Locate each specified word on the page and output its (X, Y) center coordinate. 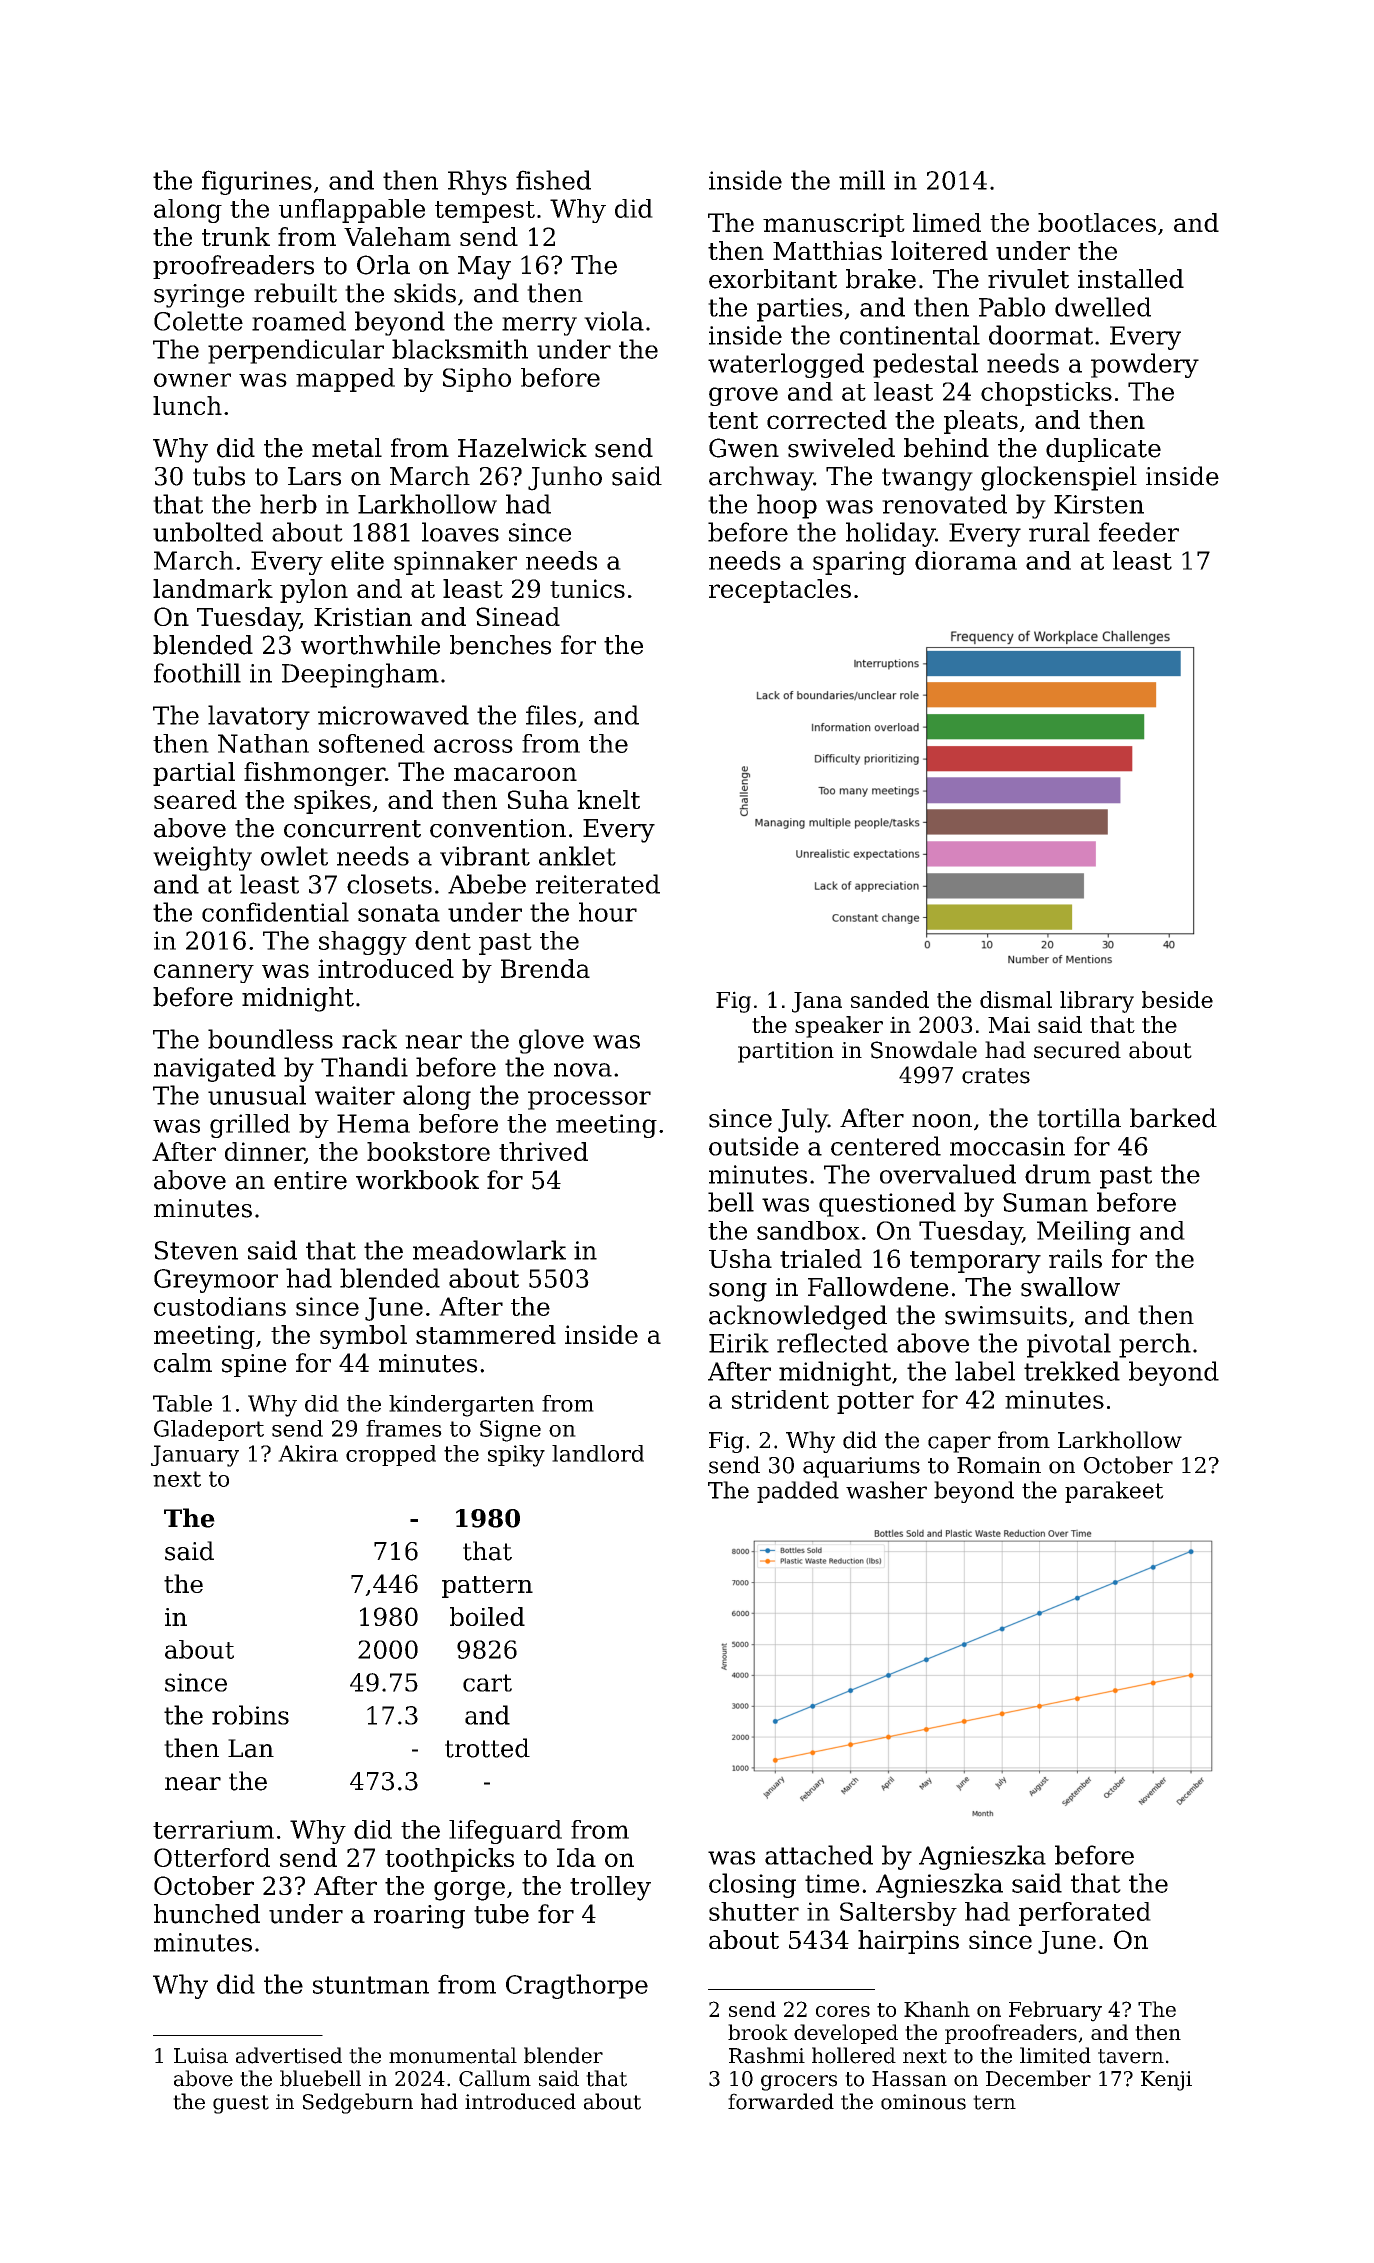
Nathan (263, 743)
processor (589, 1100)
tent (733, 420)
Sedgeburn (358, 2103)
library (1097, 1002)
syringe (199, 296)
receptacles (780, 591)
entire (310, 1180)
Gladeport (209, 1430)
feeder (1139, 532)
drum (1058, 1174)
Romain (999, 1465)
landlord (598, 1453)
